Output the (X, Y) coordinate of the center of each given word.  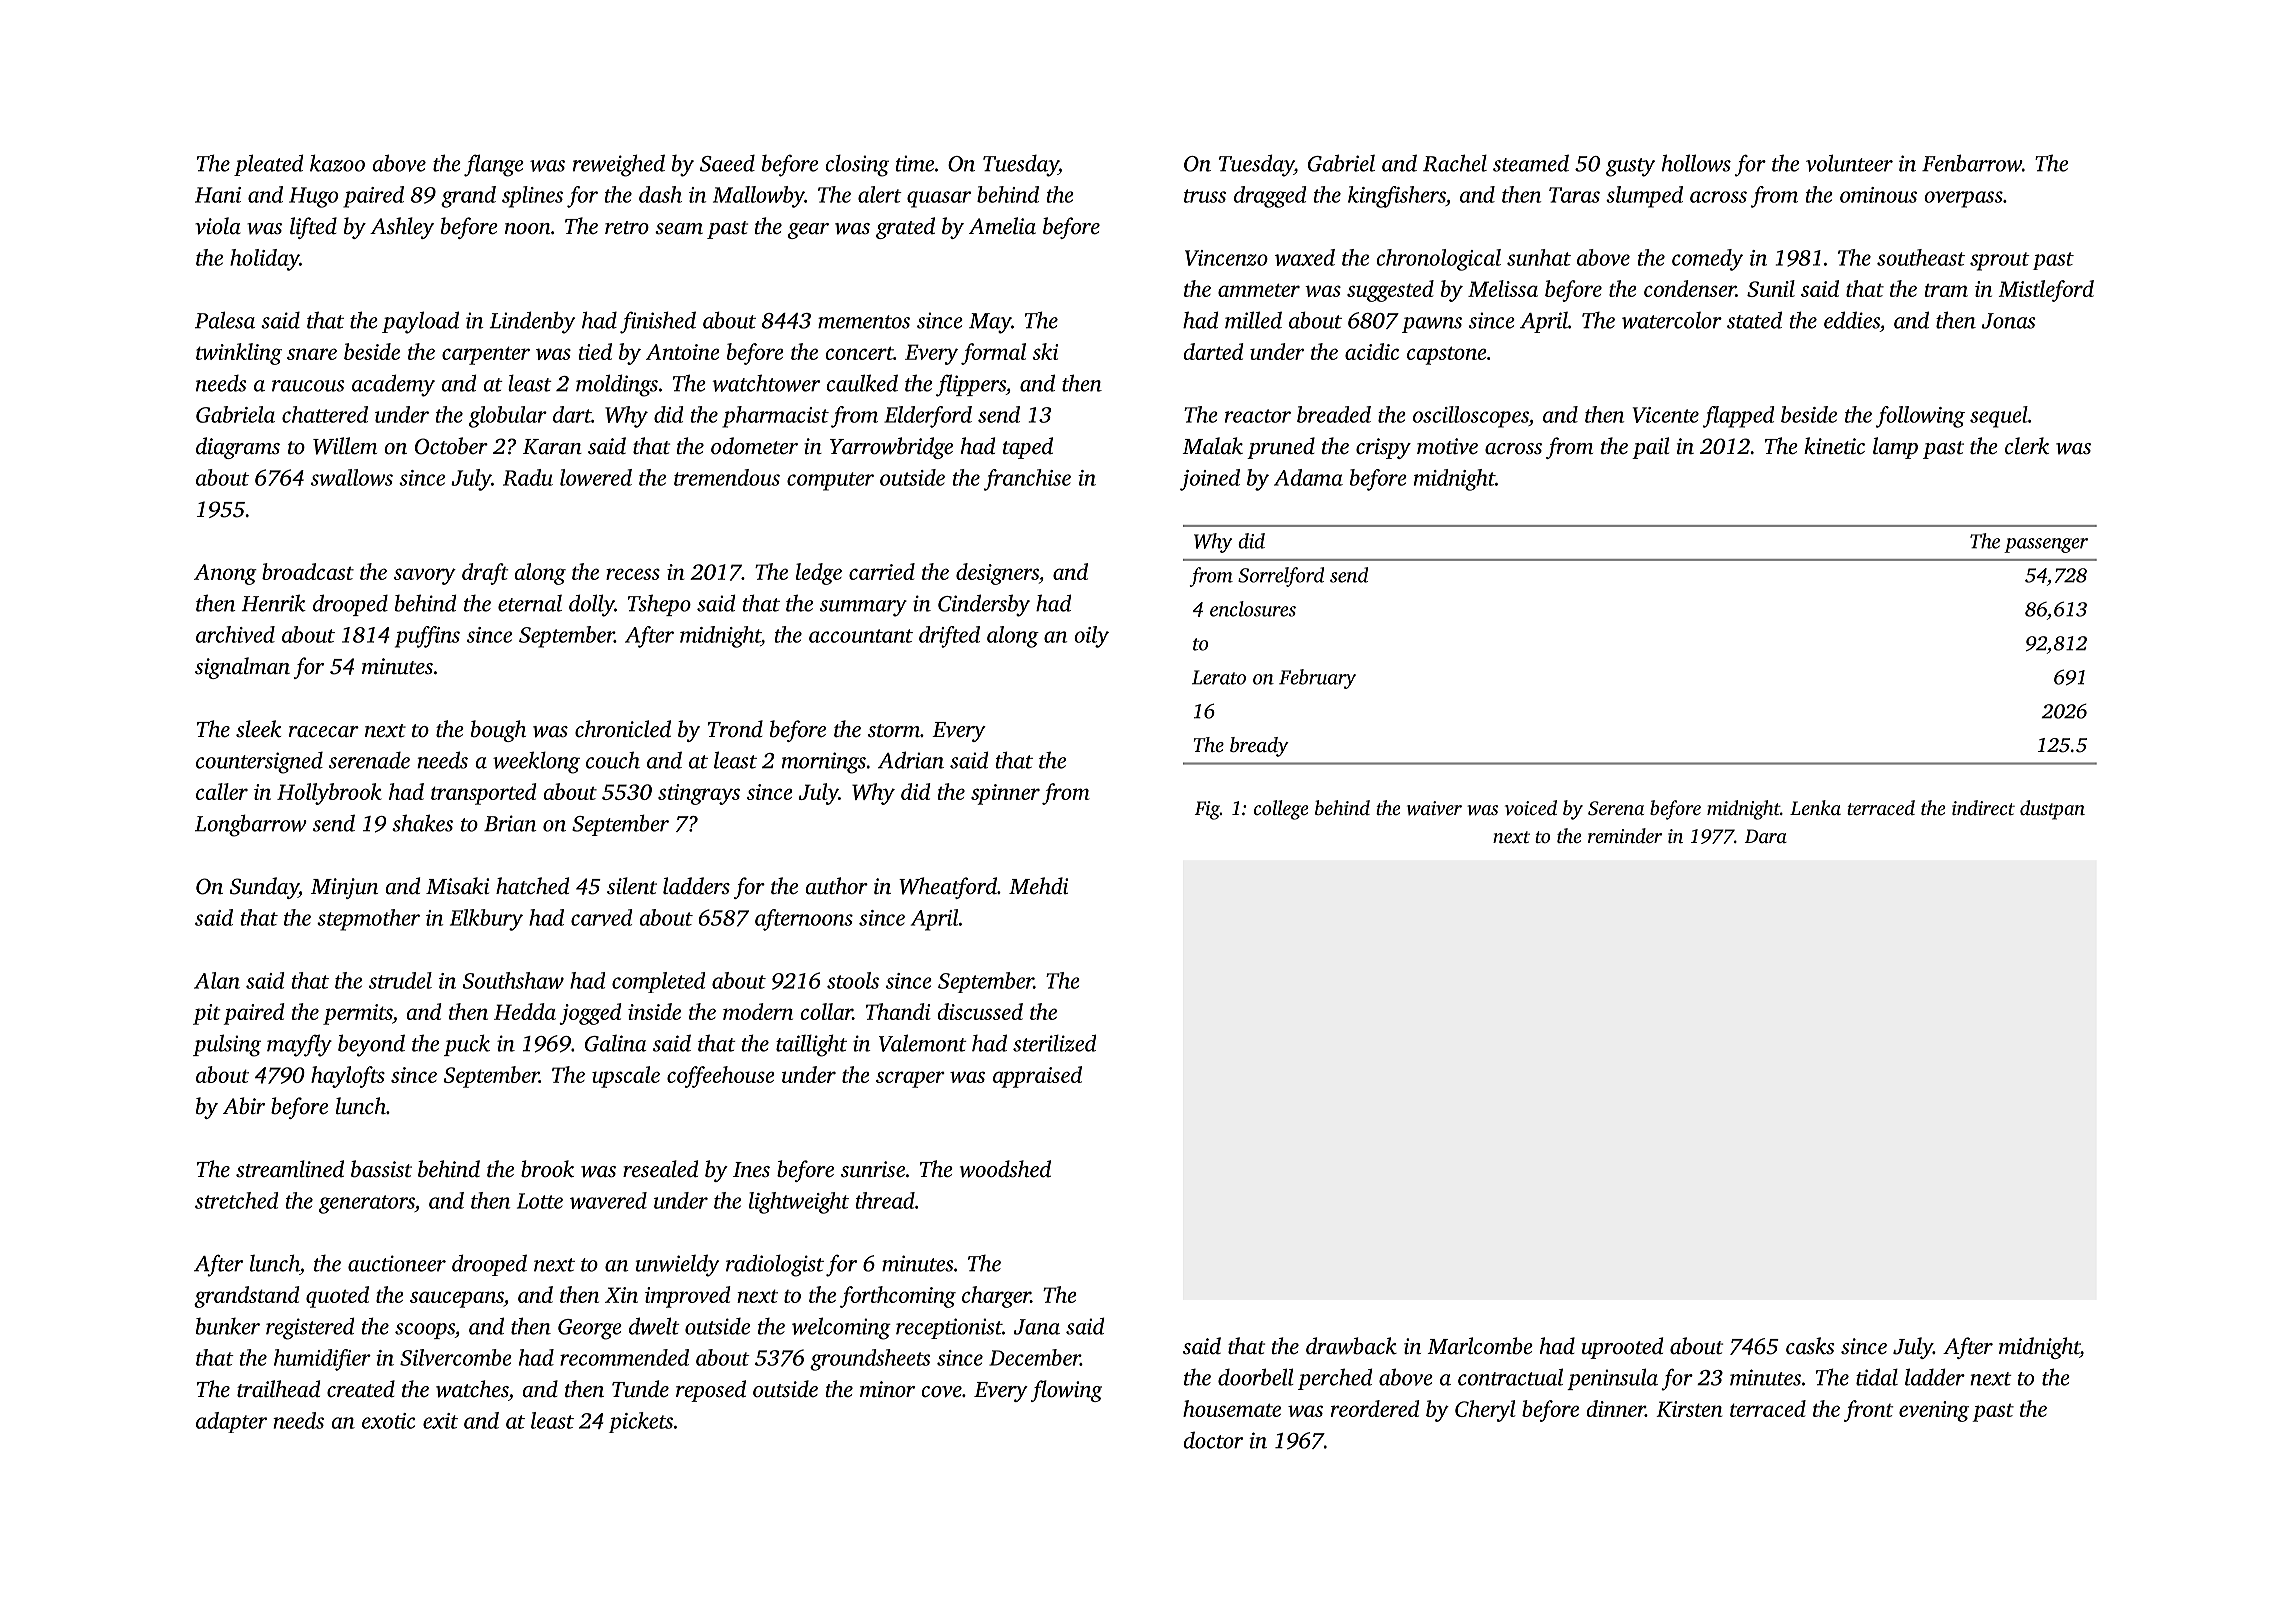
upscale (626, 1077)
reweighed (619, 165)
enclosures (1253, 609)
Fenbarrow (1972, 163)
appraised (1037, 1077)
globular (508, 417)
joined (1210, 480)
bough (498, 731)
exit (440, 1421)
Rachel (1455, 163)
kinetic (1834, 446)
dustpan (2052, 810)
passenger (2046, 545)
